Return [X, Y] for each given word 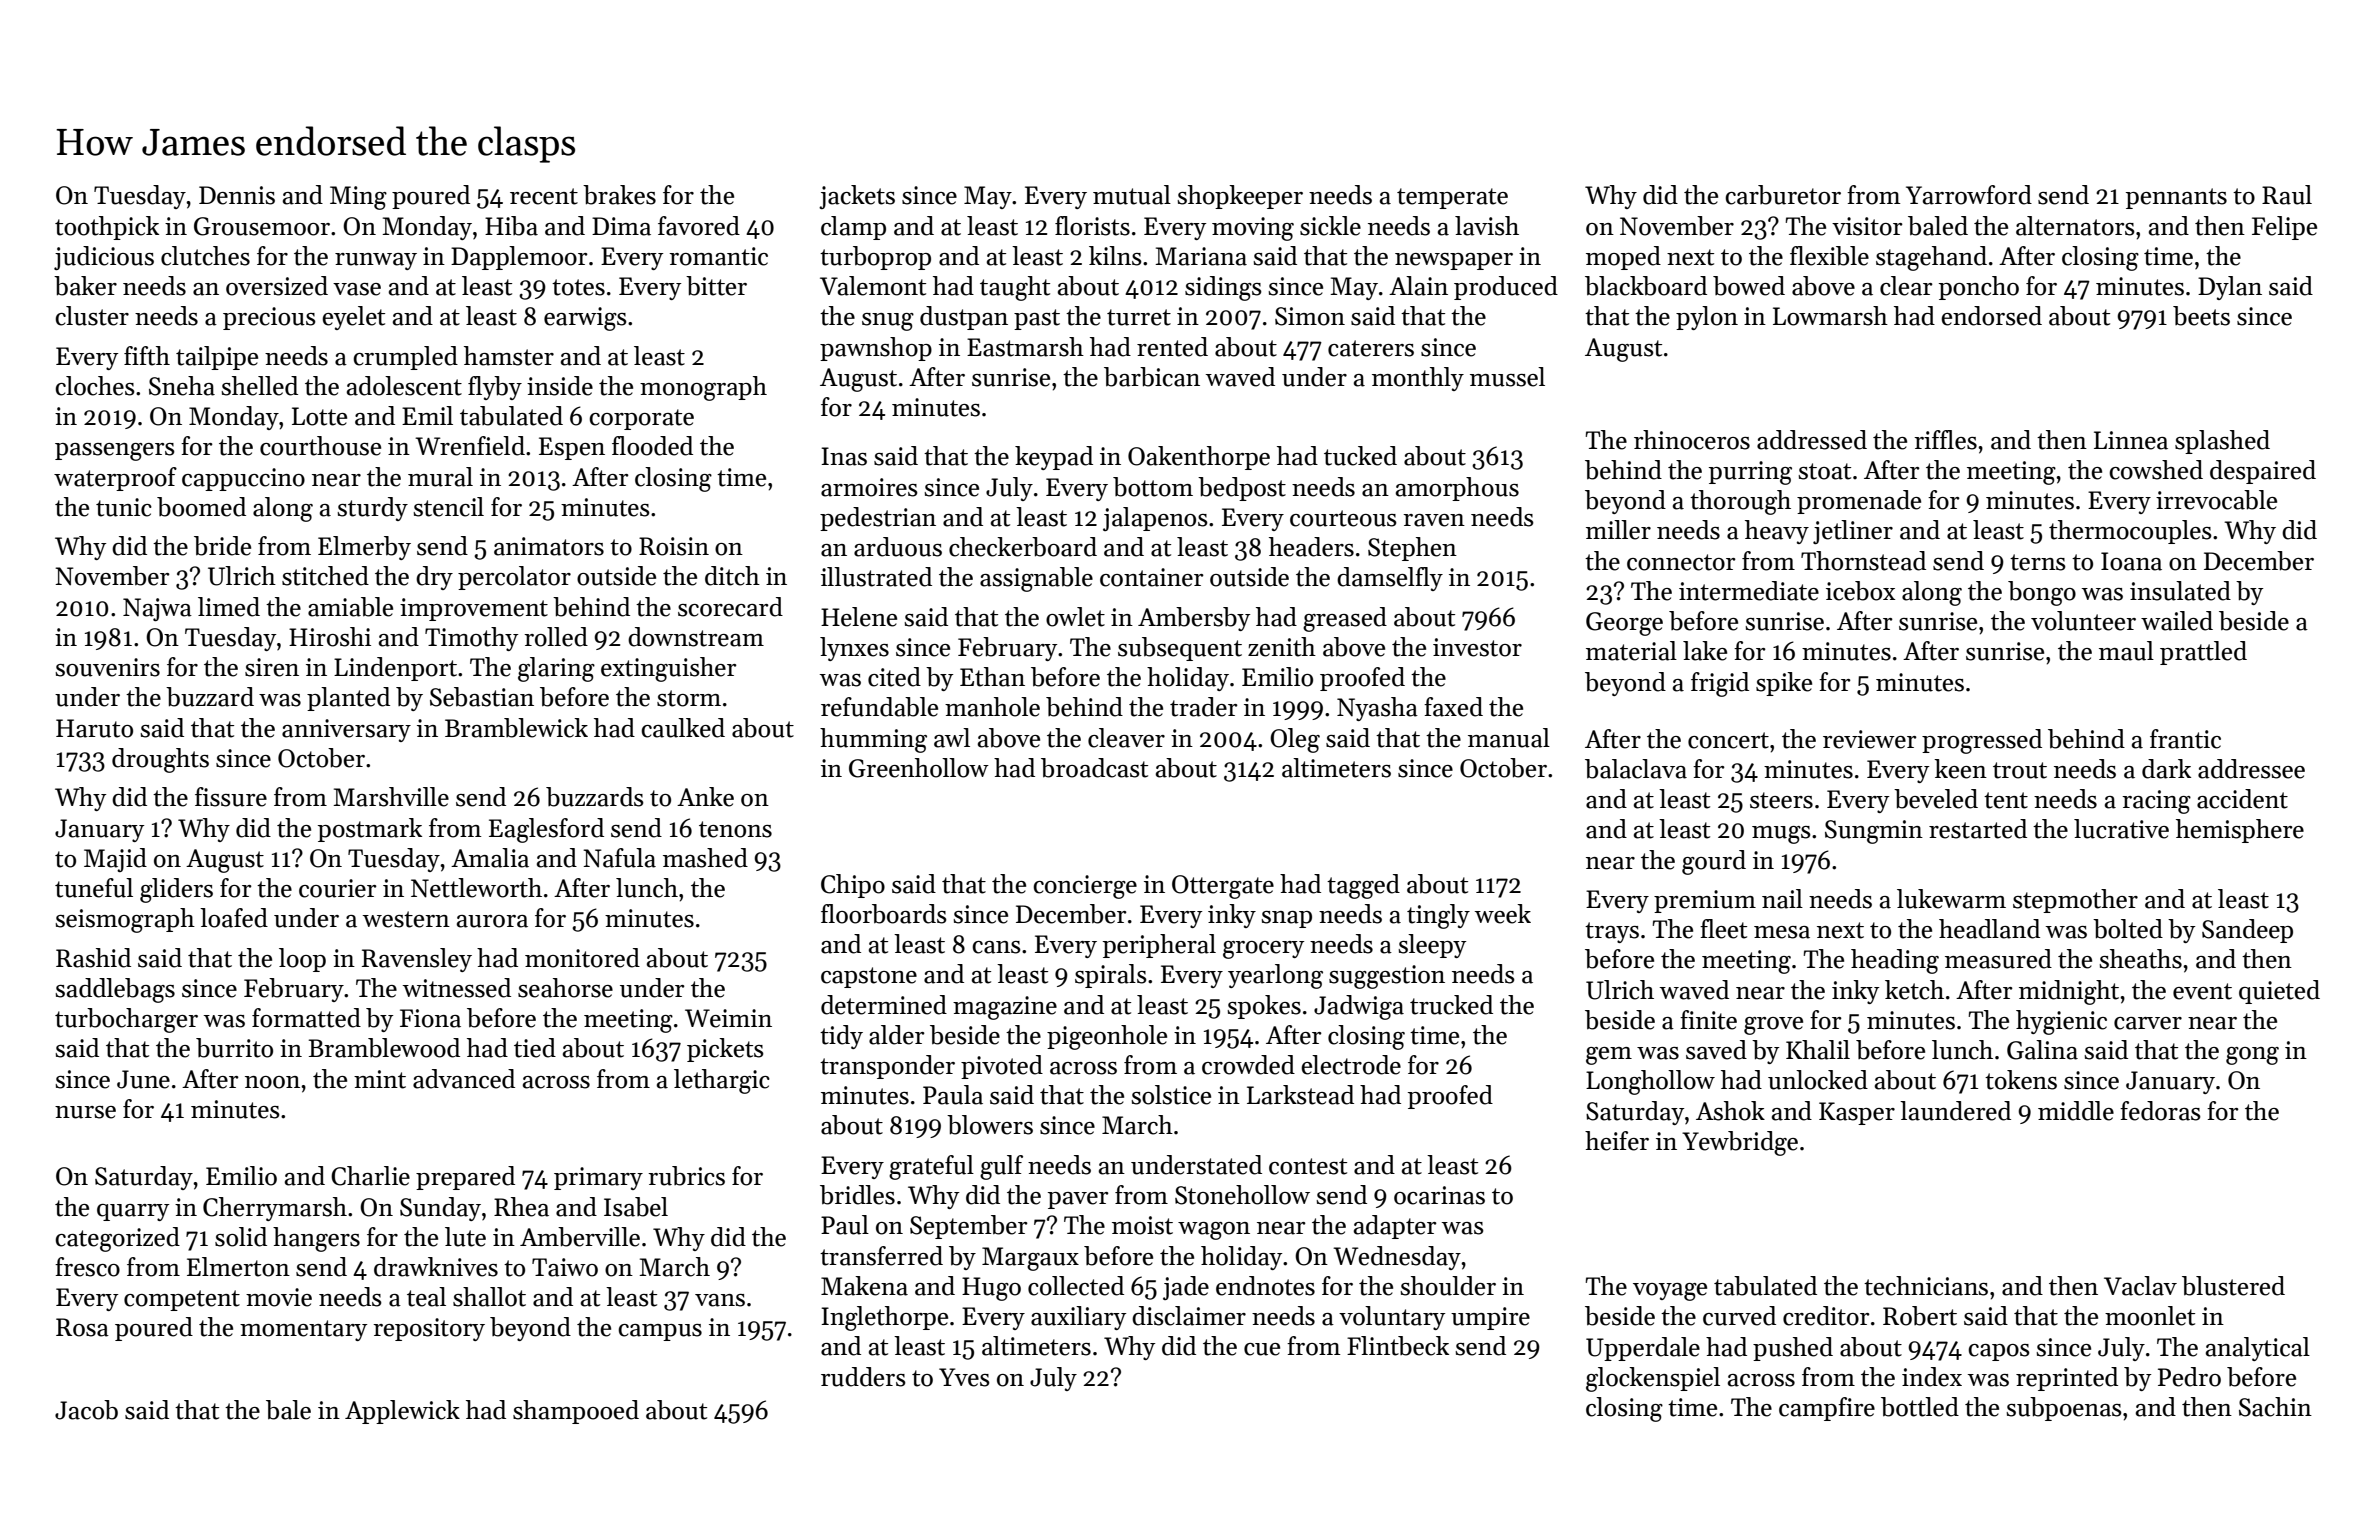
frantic [2185, 739]
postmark [370, 830]
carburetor [1783, 195]
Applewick [402, 1412]
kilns [1115, 256]
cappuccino [243, 479]
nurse [85, 1112]
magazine [1005, 1008]
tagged [1363, 886]
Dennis [237, 195]
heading [1895, 961]
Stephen [1412, 549]
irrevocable [2216, 500]
